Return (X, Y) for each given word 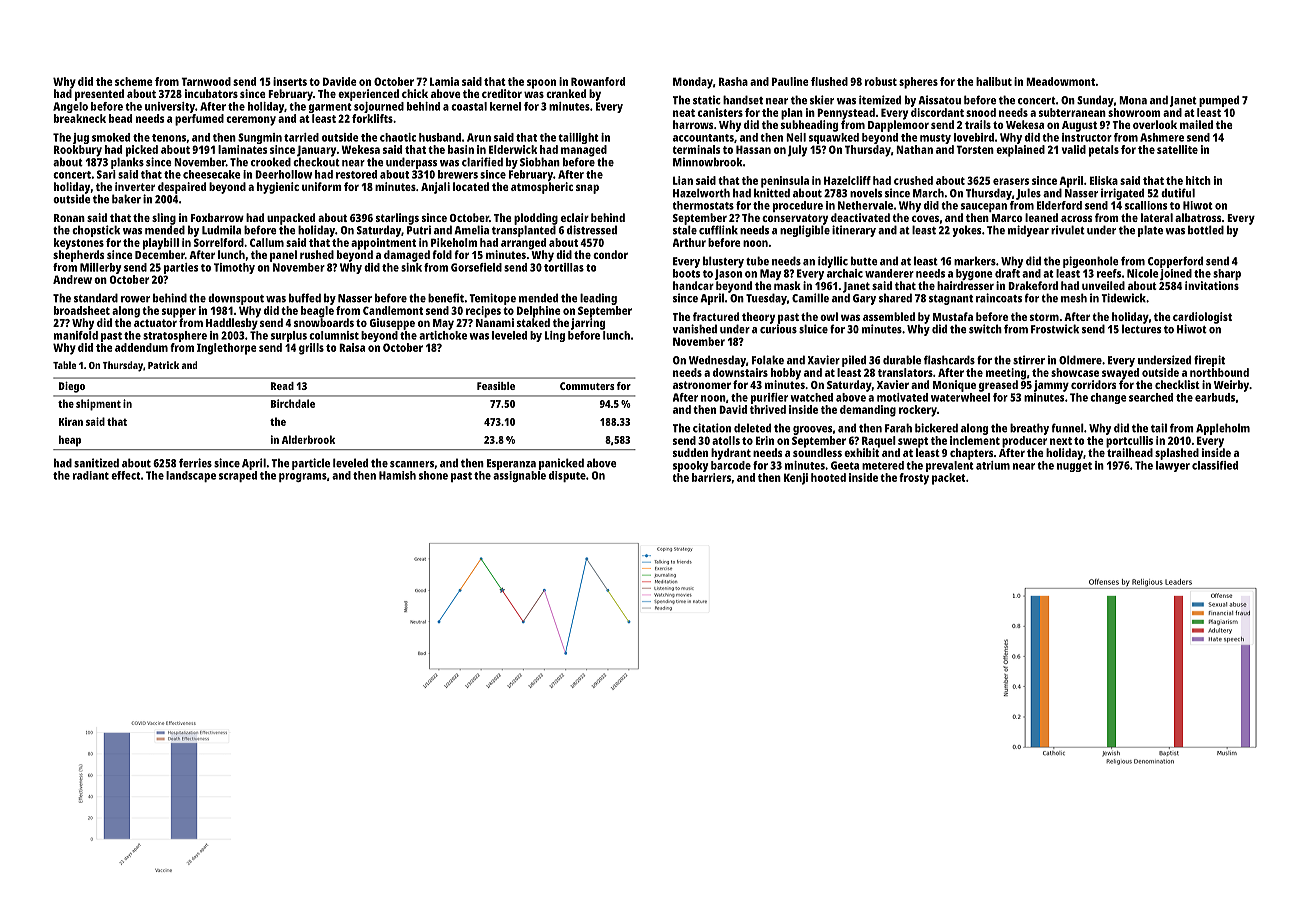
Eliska (1104, 180)
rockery (918, 411)
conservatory (795, 219)
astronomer (702, 385)
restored (356, 174)
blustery (723, 262)
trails (978, 124)
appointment (383, 244)
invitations (1212, 285)
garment (330, 108)
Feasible (496, 386)
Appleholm (1223, 429)
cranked (566, 93)
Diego (72, 387)
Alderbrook (308, 439)
